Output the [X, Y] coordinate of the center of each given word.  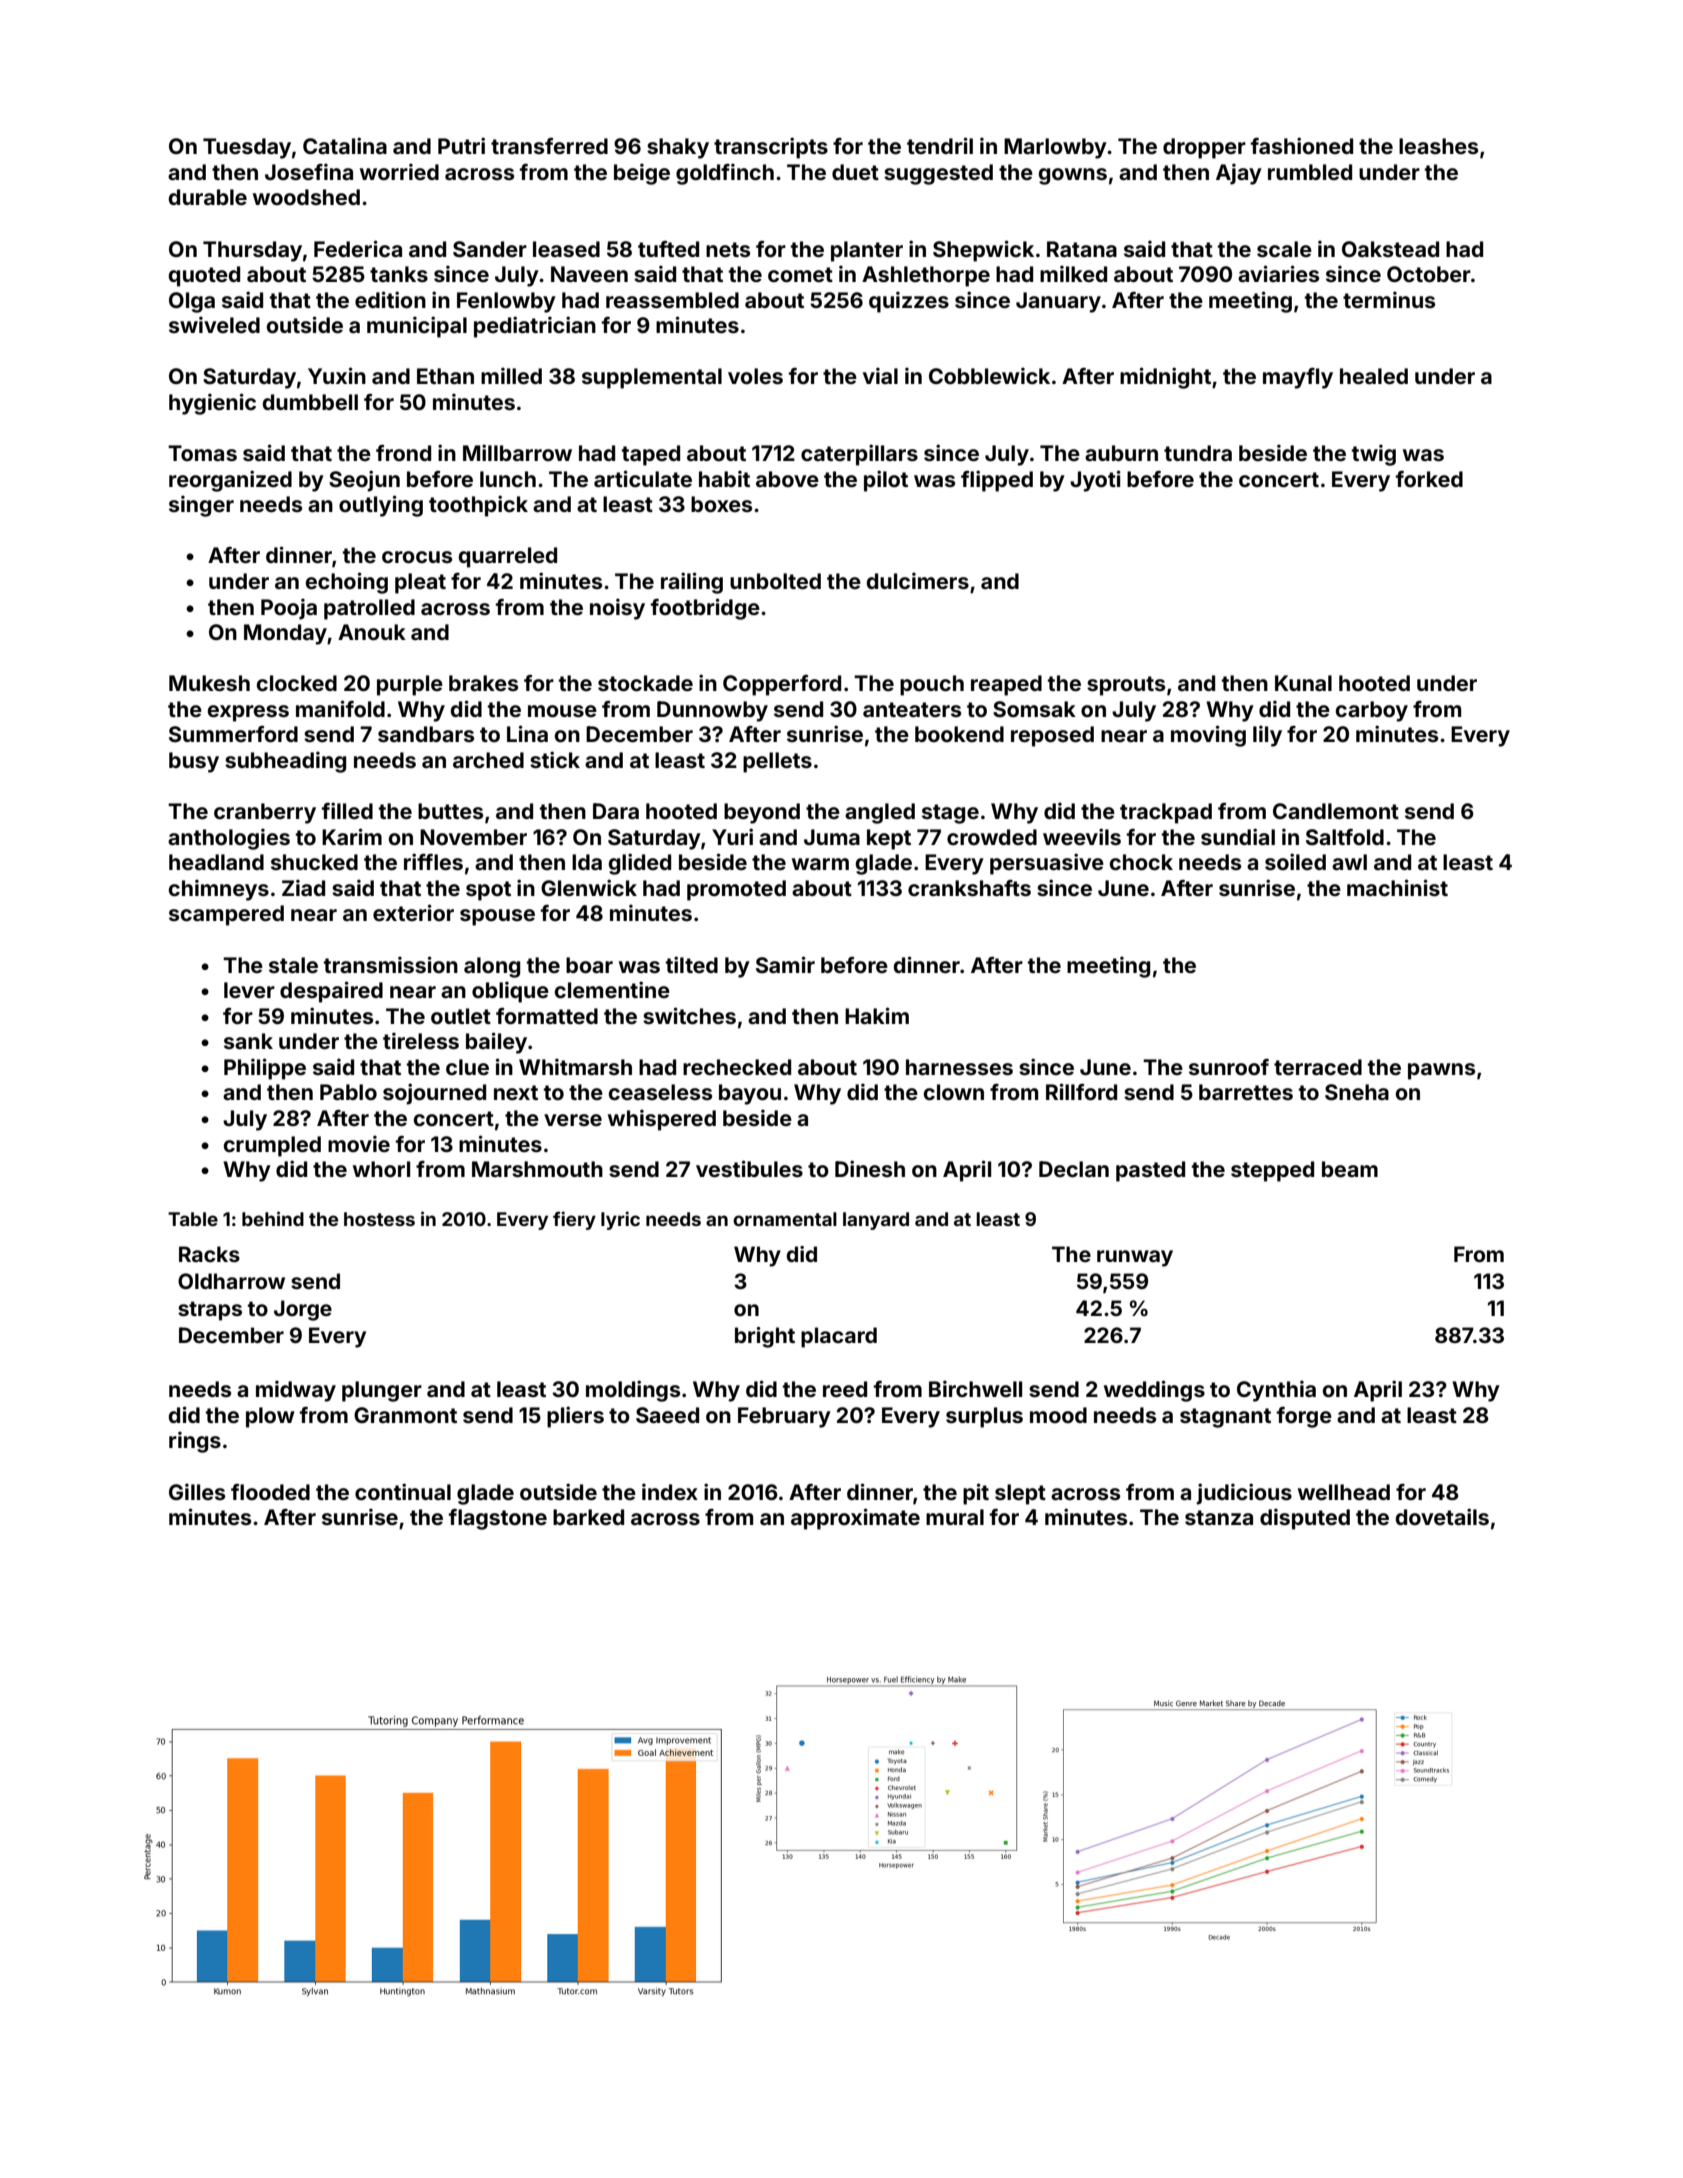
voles [755, 376]
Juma [832, 837]
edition [390, 299]
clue [467, 1067]
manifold [340, 708]
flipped [997, 481]
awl [1349, 862]
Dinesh [870, 1168]
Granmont [405, 1415]
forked [1429, 479]
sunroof [1229, 1067]
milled [511, 375]
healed [1374, 376]
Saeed [667, 1415]
